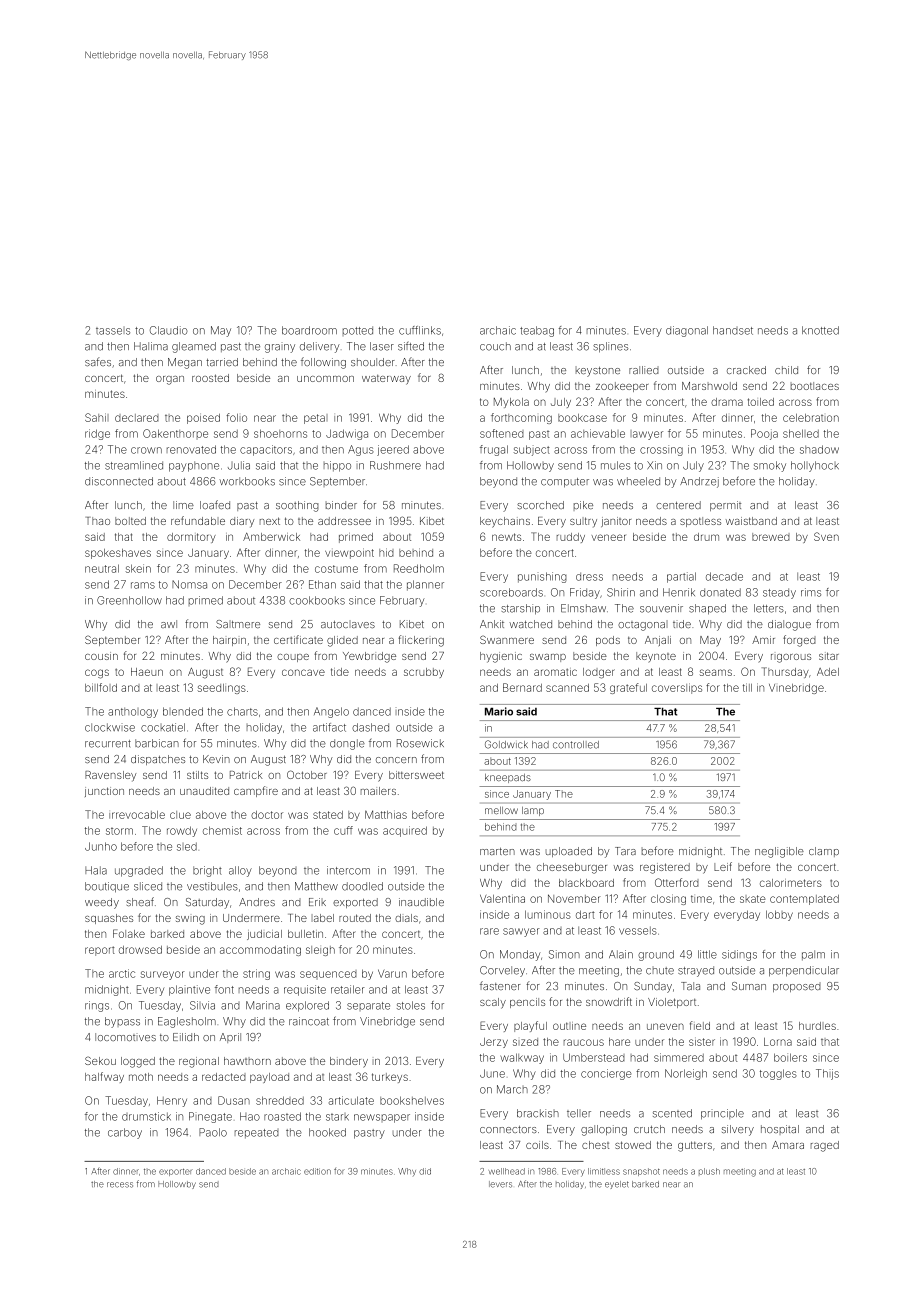  I want to click on upgraded, so click(139, 871).
